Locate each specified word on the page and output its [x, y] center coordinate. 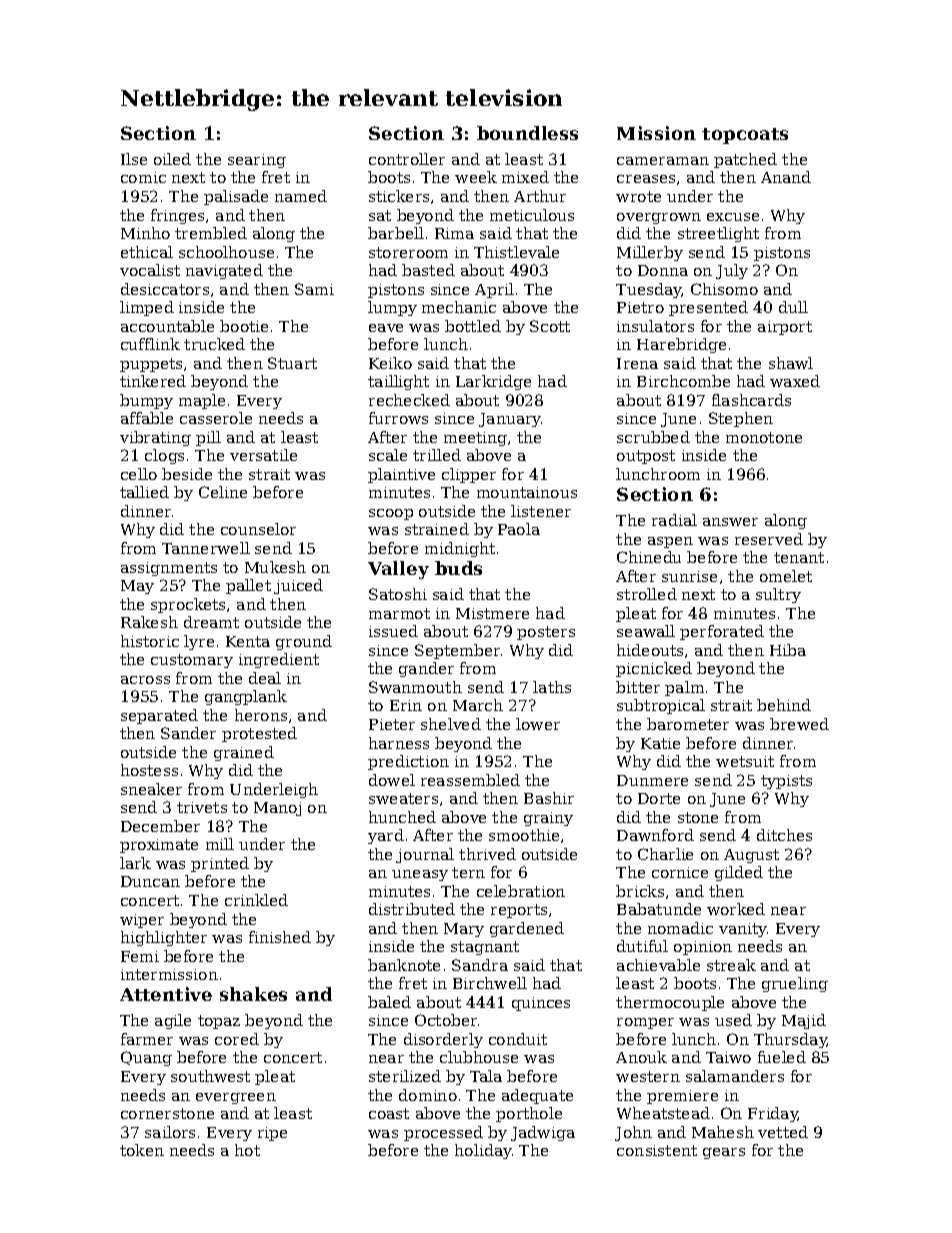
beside [187, 474]
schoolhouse [226, 252]
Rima [454, 233]
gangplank [246, 697]
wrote [638, 196]
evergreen [236, 1098]
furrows [398, 418]
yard [386, 836]
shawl [791, 363]
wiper [142, 921]
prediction [408, 762]
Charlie [665, 854]
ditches [784, 835]
